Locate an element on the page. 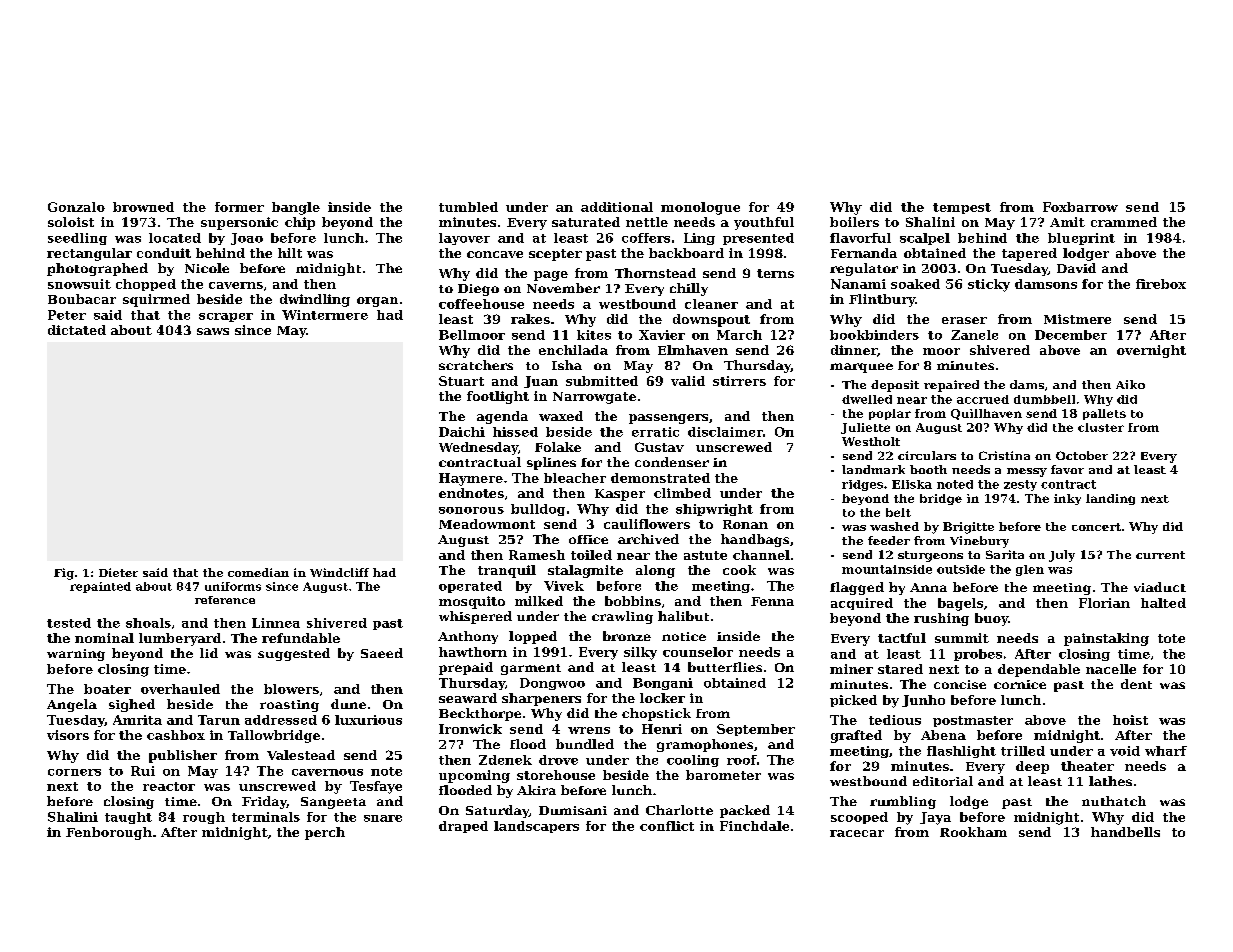 The image size is (1233, 952). wharf is located at coordinates (1166, 751).
